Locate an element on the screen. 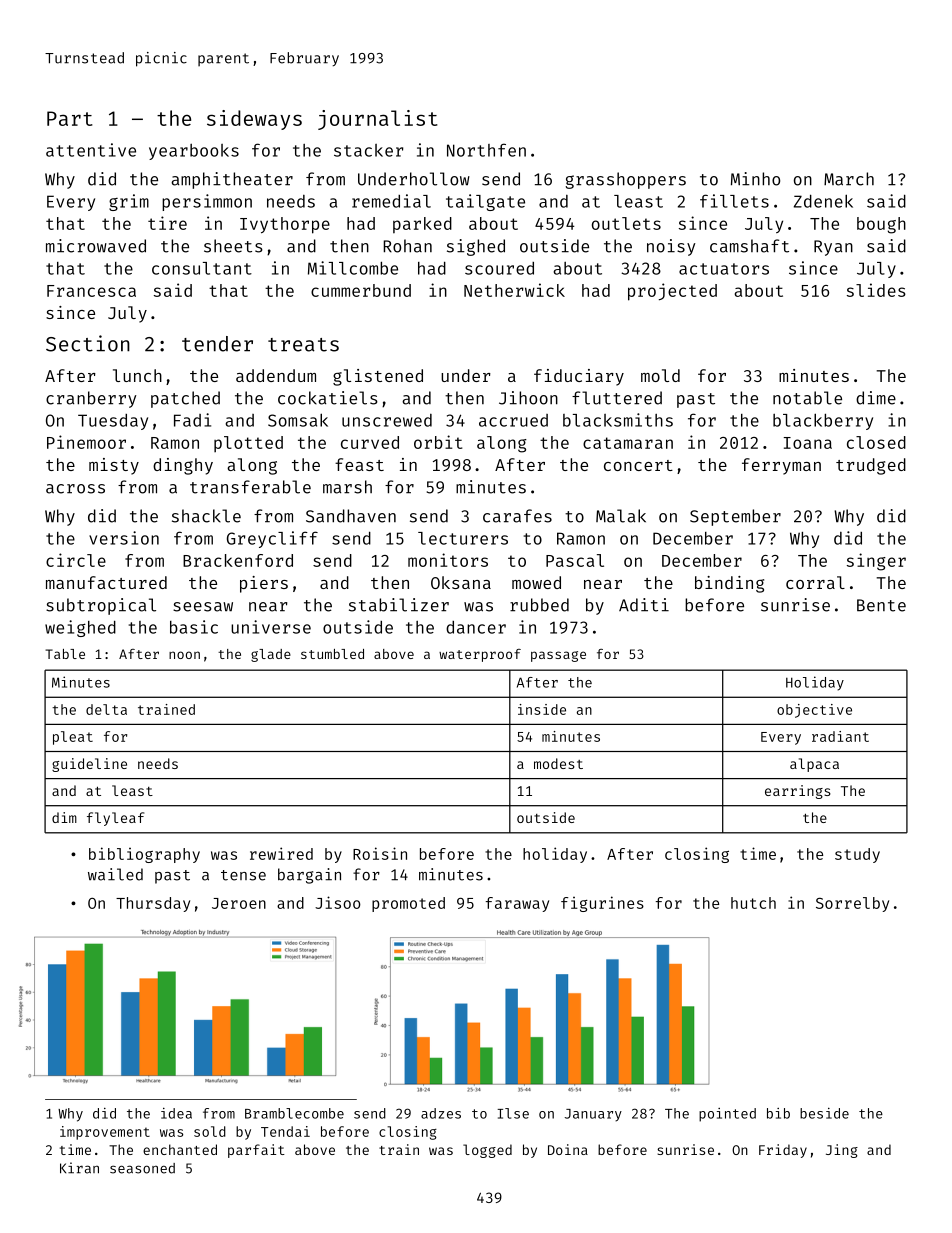 This screenshot has width=952, height=1233. inside is located at coordinates (542, 709).
